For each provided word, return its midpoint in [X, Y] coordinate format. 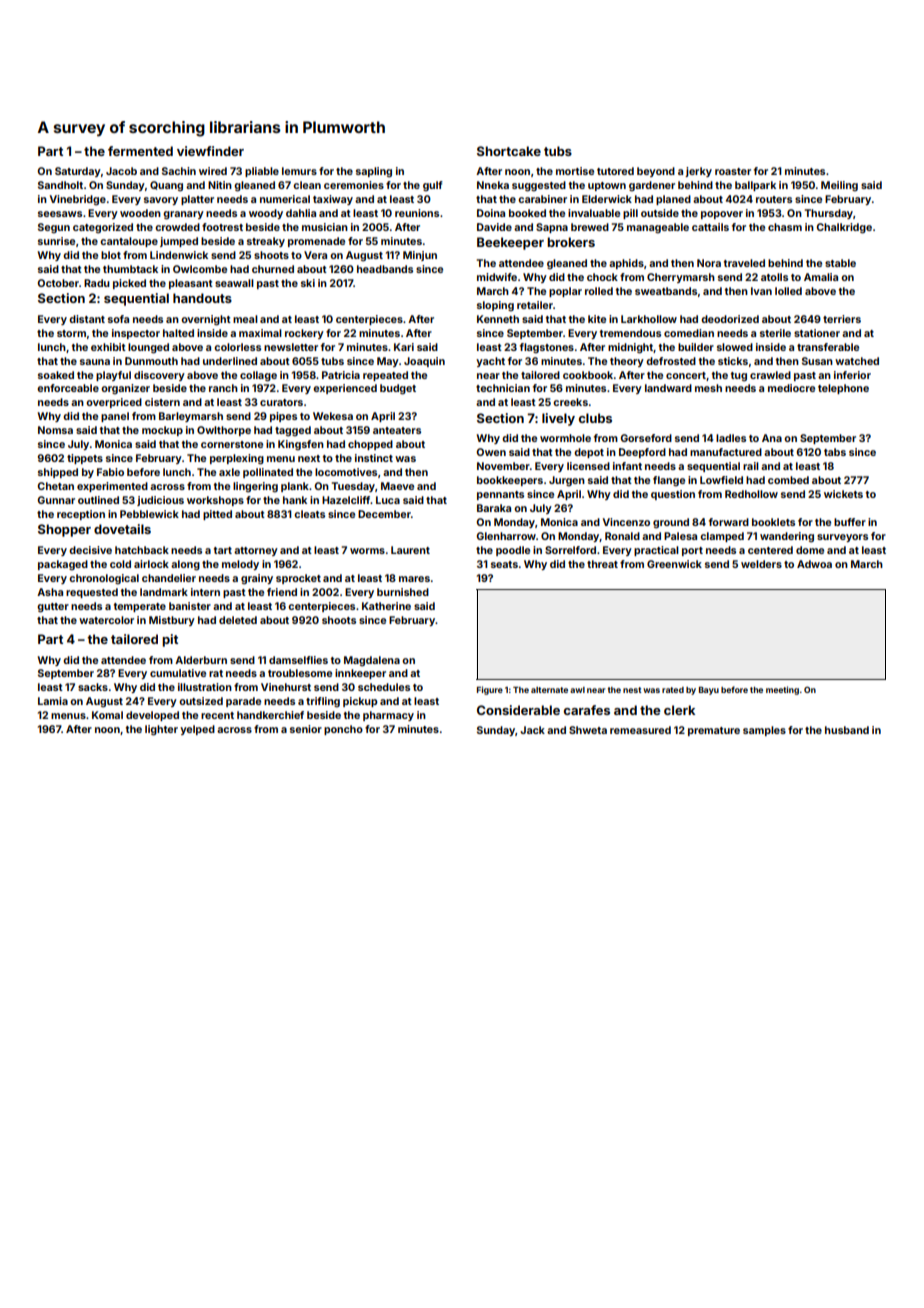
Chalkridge [844, 228]
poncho [343, 730]
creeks [570, 402]
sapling [374, 172]
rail [751, 466]
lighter [161, 730]
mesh [708, 388]
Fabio [110, 472]
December [384, 514]
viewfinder [210, 151]
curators [281, 402]
